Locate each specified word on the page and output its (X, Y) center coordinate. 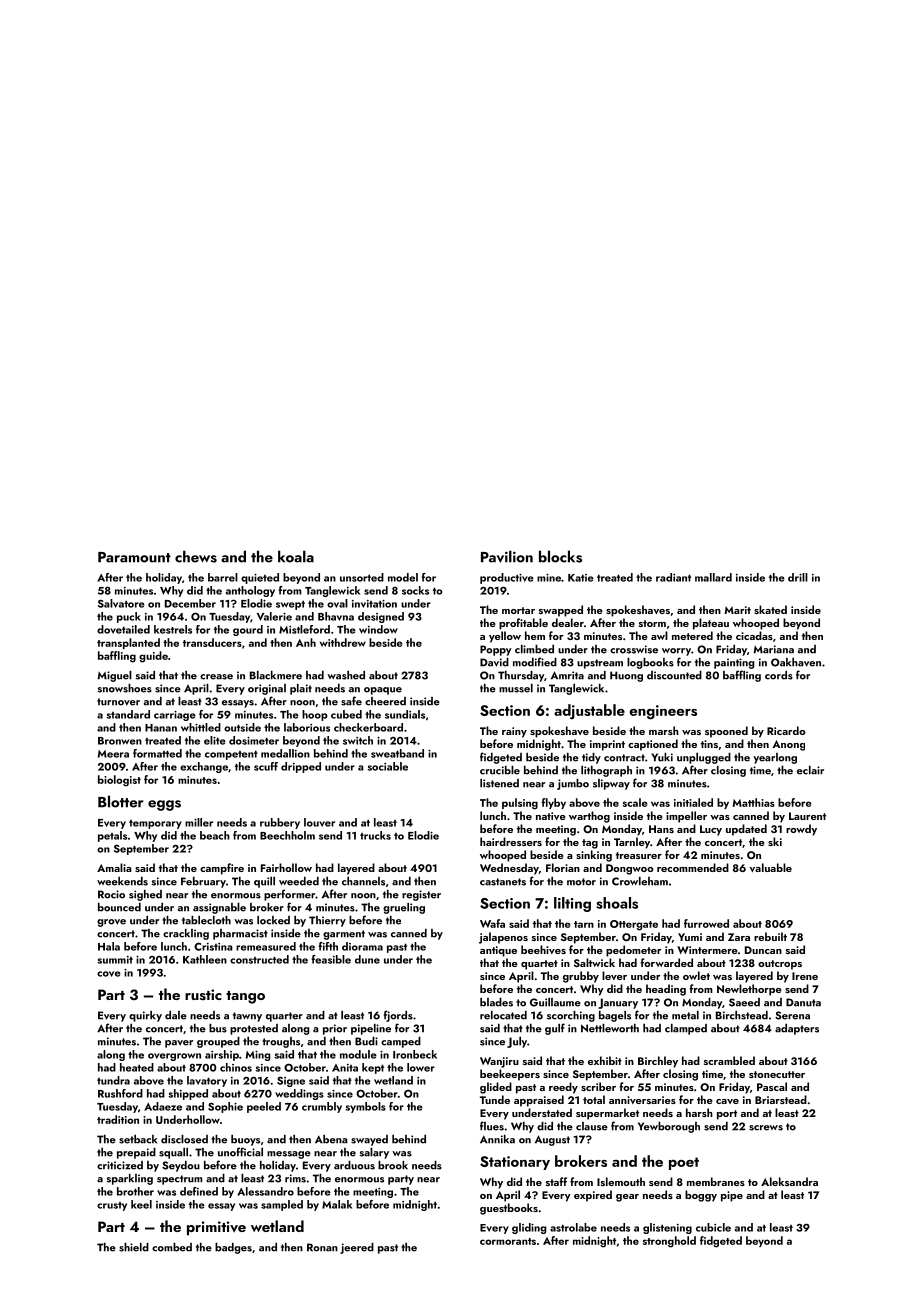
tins (709, 744)
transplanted (128, 643)
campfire (222, 869)
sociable (387, 766)
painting (734, 663)
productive (507, 578)
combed (172, 1247)
